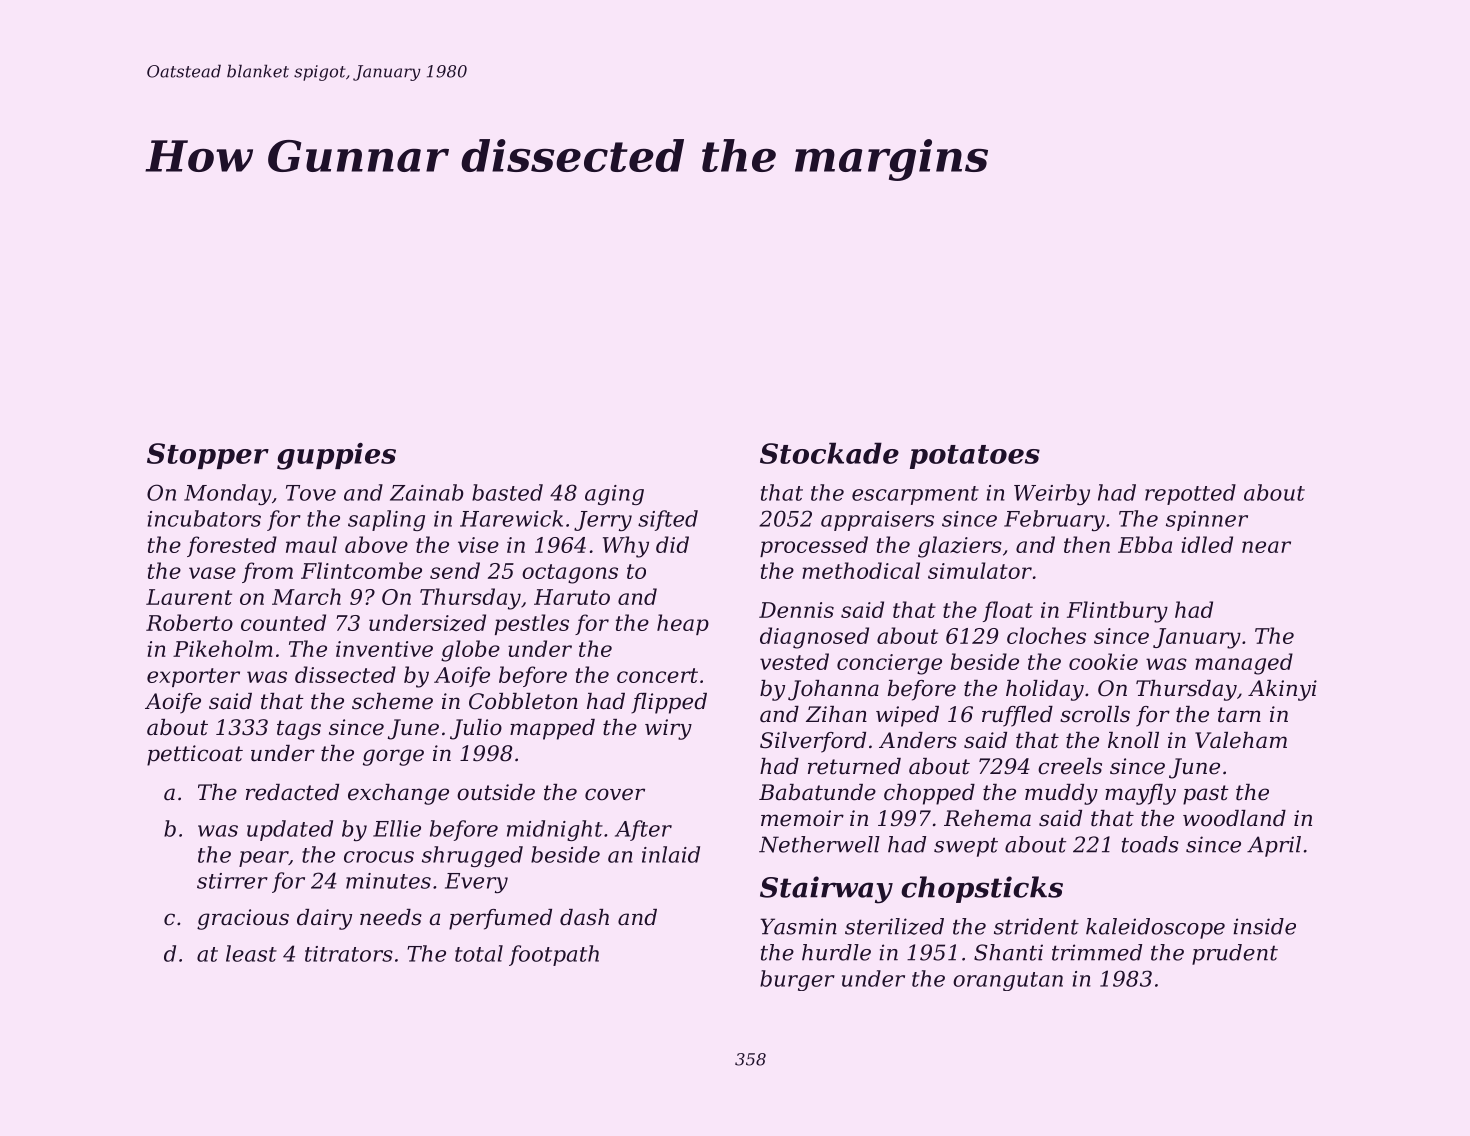 This screenshot has height=1136, width=1470. Describe the element at coordinates (1274, 846) in the screenshot. I see `April` at that location.
